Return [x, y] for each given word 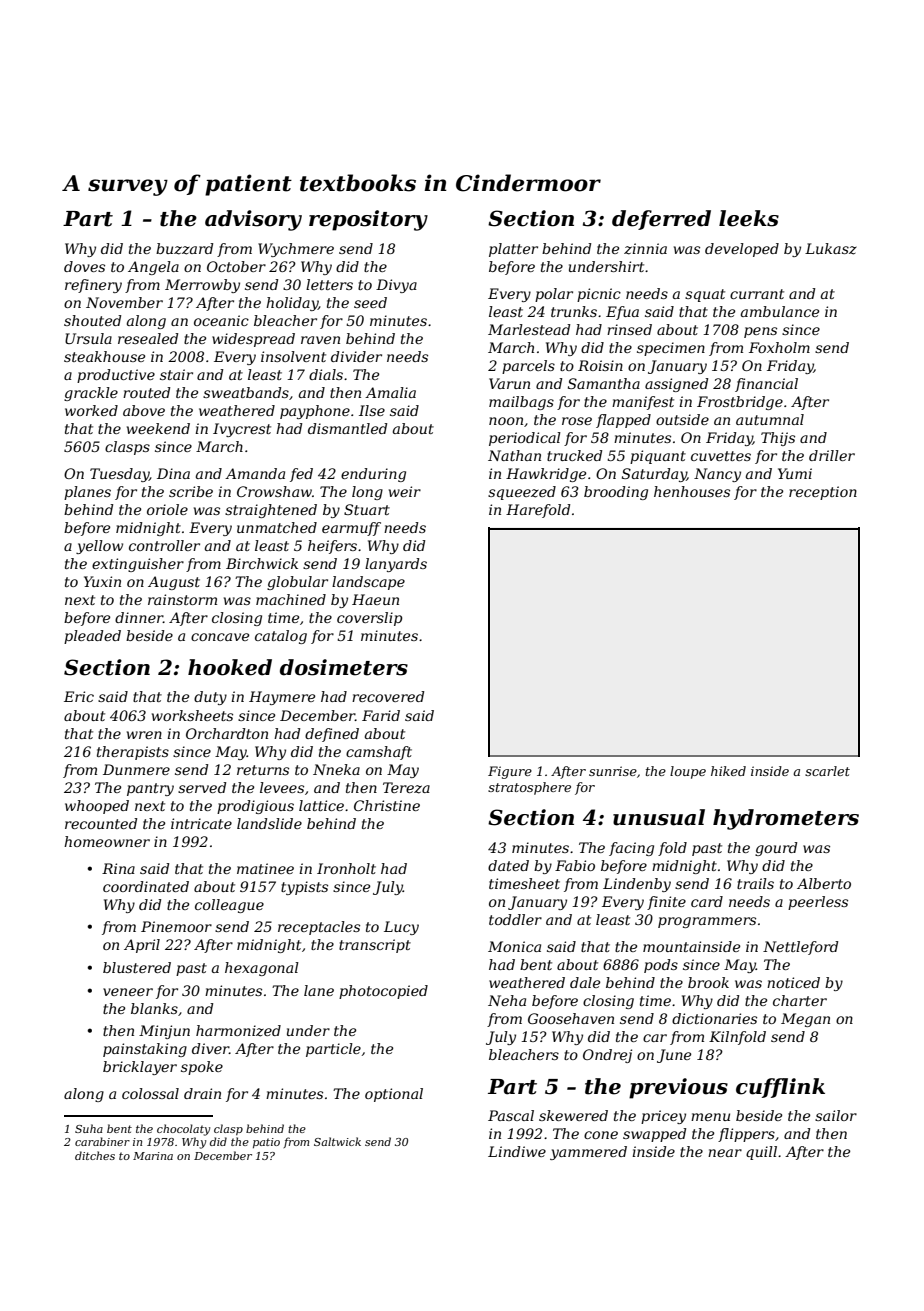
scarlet [827, 771]
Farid [381, 715]
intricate [201, 823]
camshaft [379, 753]
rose [577, 421]
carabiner [102, 1141]
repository [368, 220]
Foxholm [779, 347]
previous [678, 1088]
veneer [128, 992]
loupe [688, 772]
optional [394, 1095]
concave [220, 637]
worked [91, 410]
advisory [253, 220]
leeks [749, 218]
